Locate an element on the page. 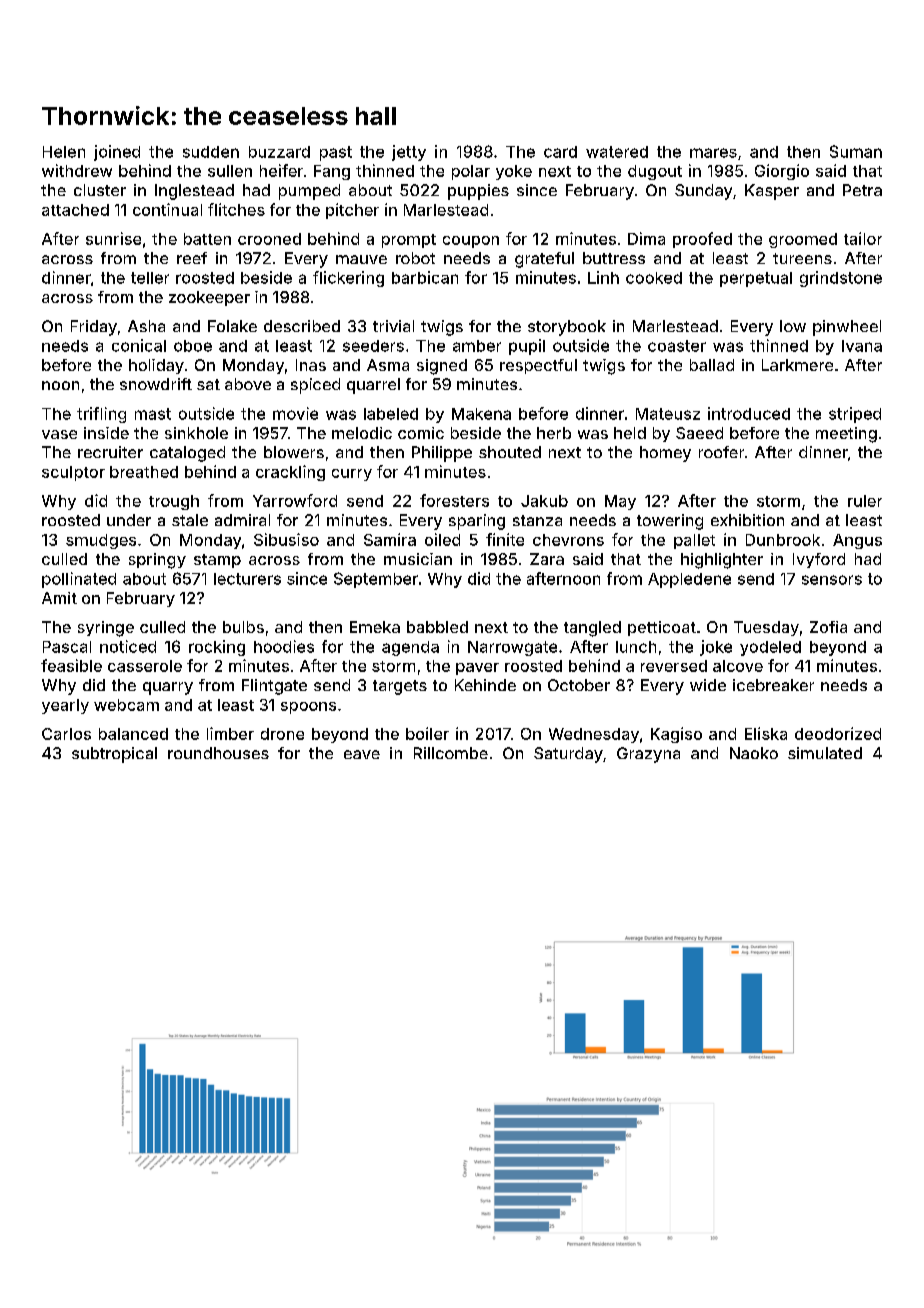 This document has width=924, height=1308. under is located at coordinates (129, 520).
